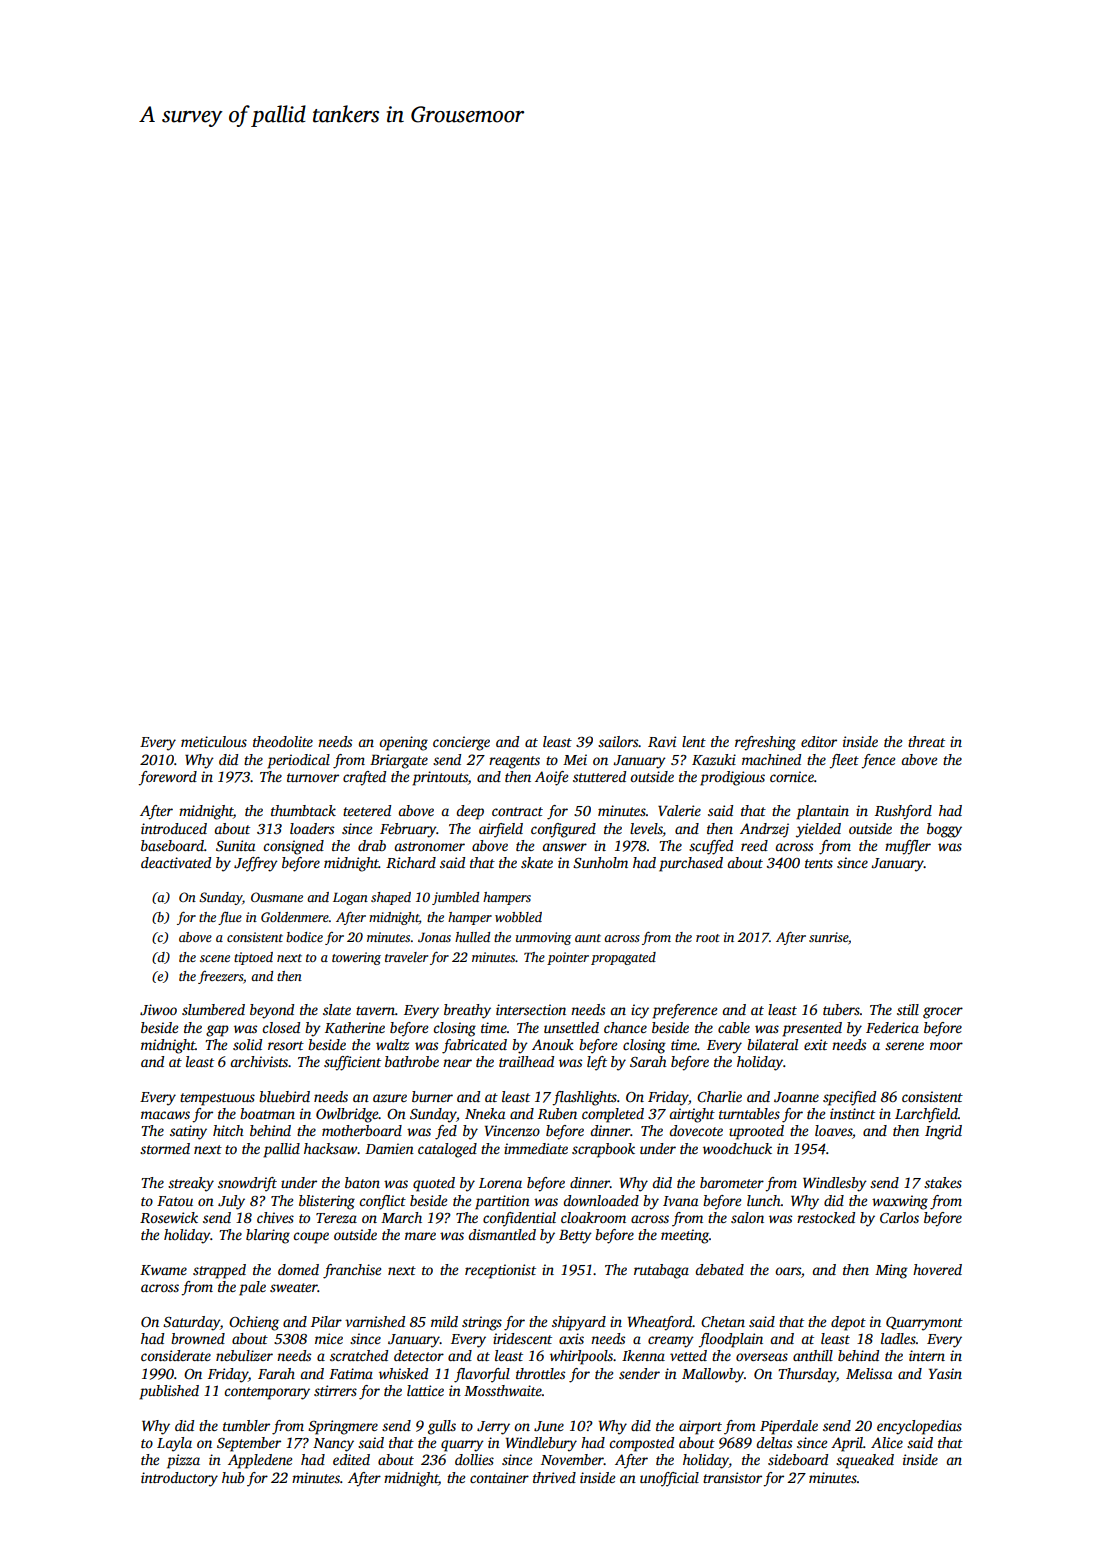 The width and height of the page is (1103, 1567). I want to click on introduced, so click(174, 828).
